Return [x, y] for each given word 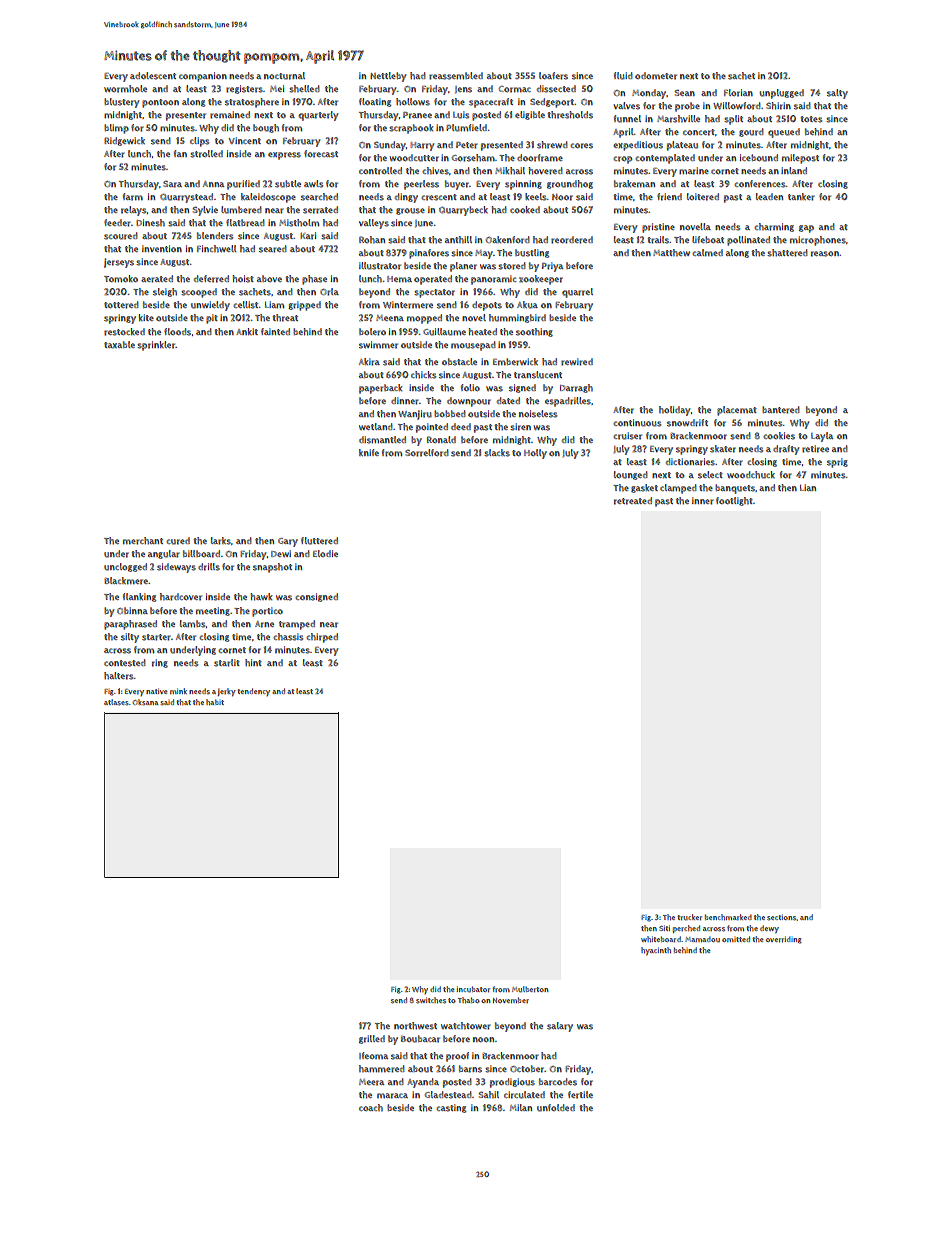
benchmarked [728, 917]
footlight [734, 501]
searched [319, 197]
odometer [656, 76]
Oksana [146, 702]
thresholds [570, 115]
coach [371, 1107]
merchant [143, 541]
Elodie [325, 553]
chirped [322, 638]
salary [560, 1027]
